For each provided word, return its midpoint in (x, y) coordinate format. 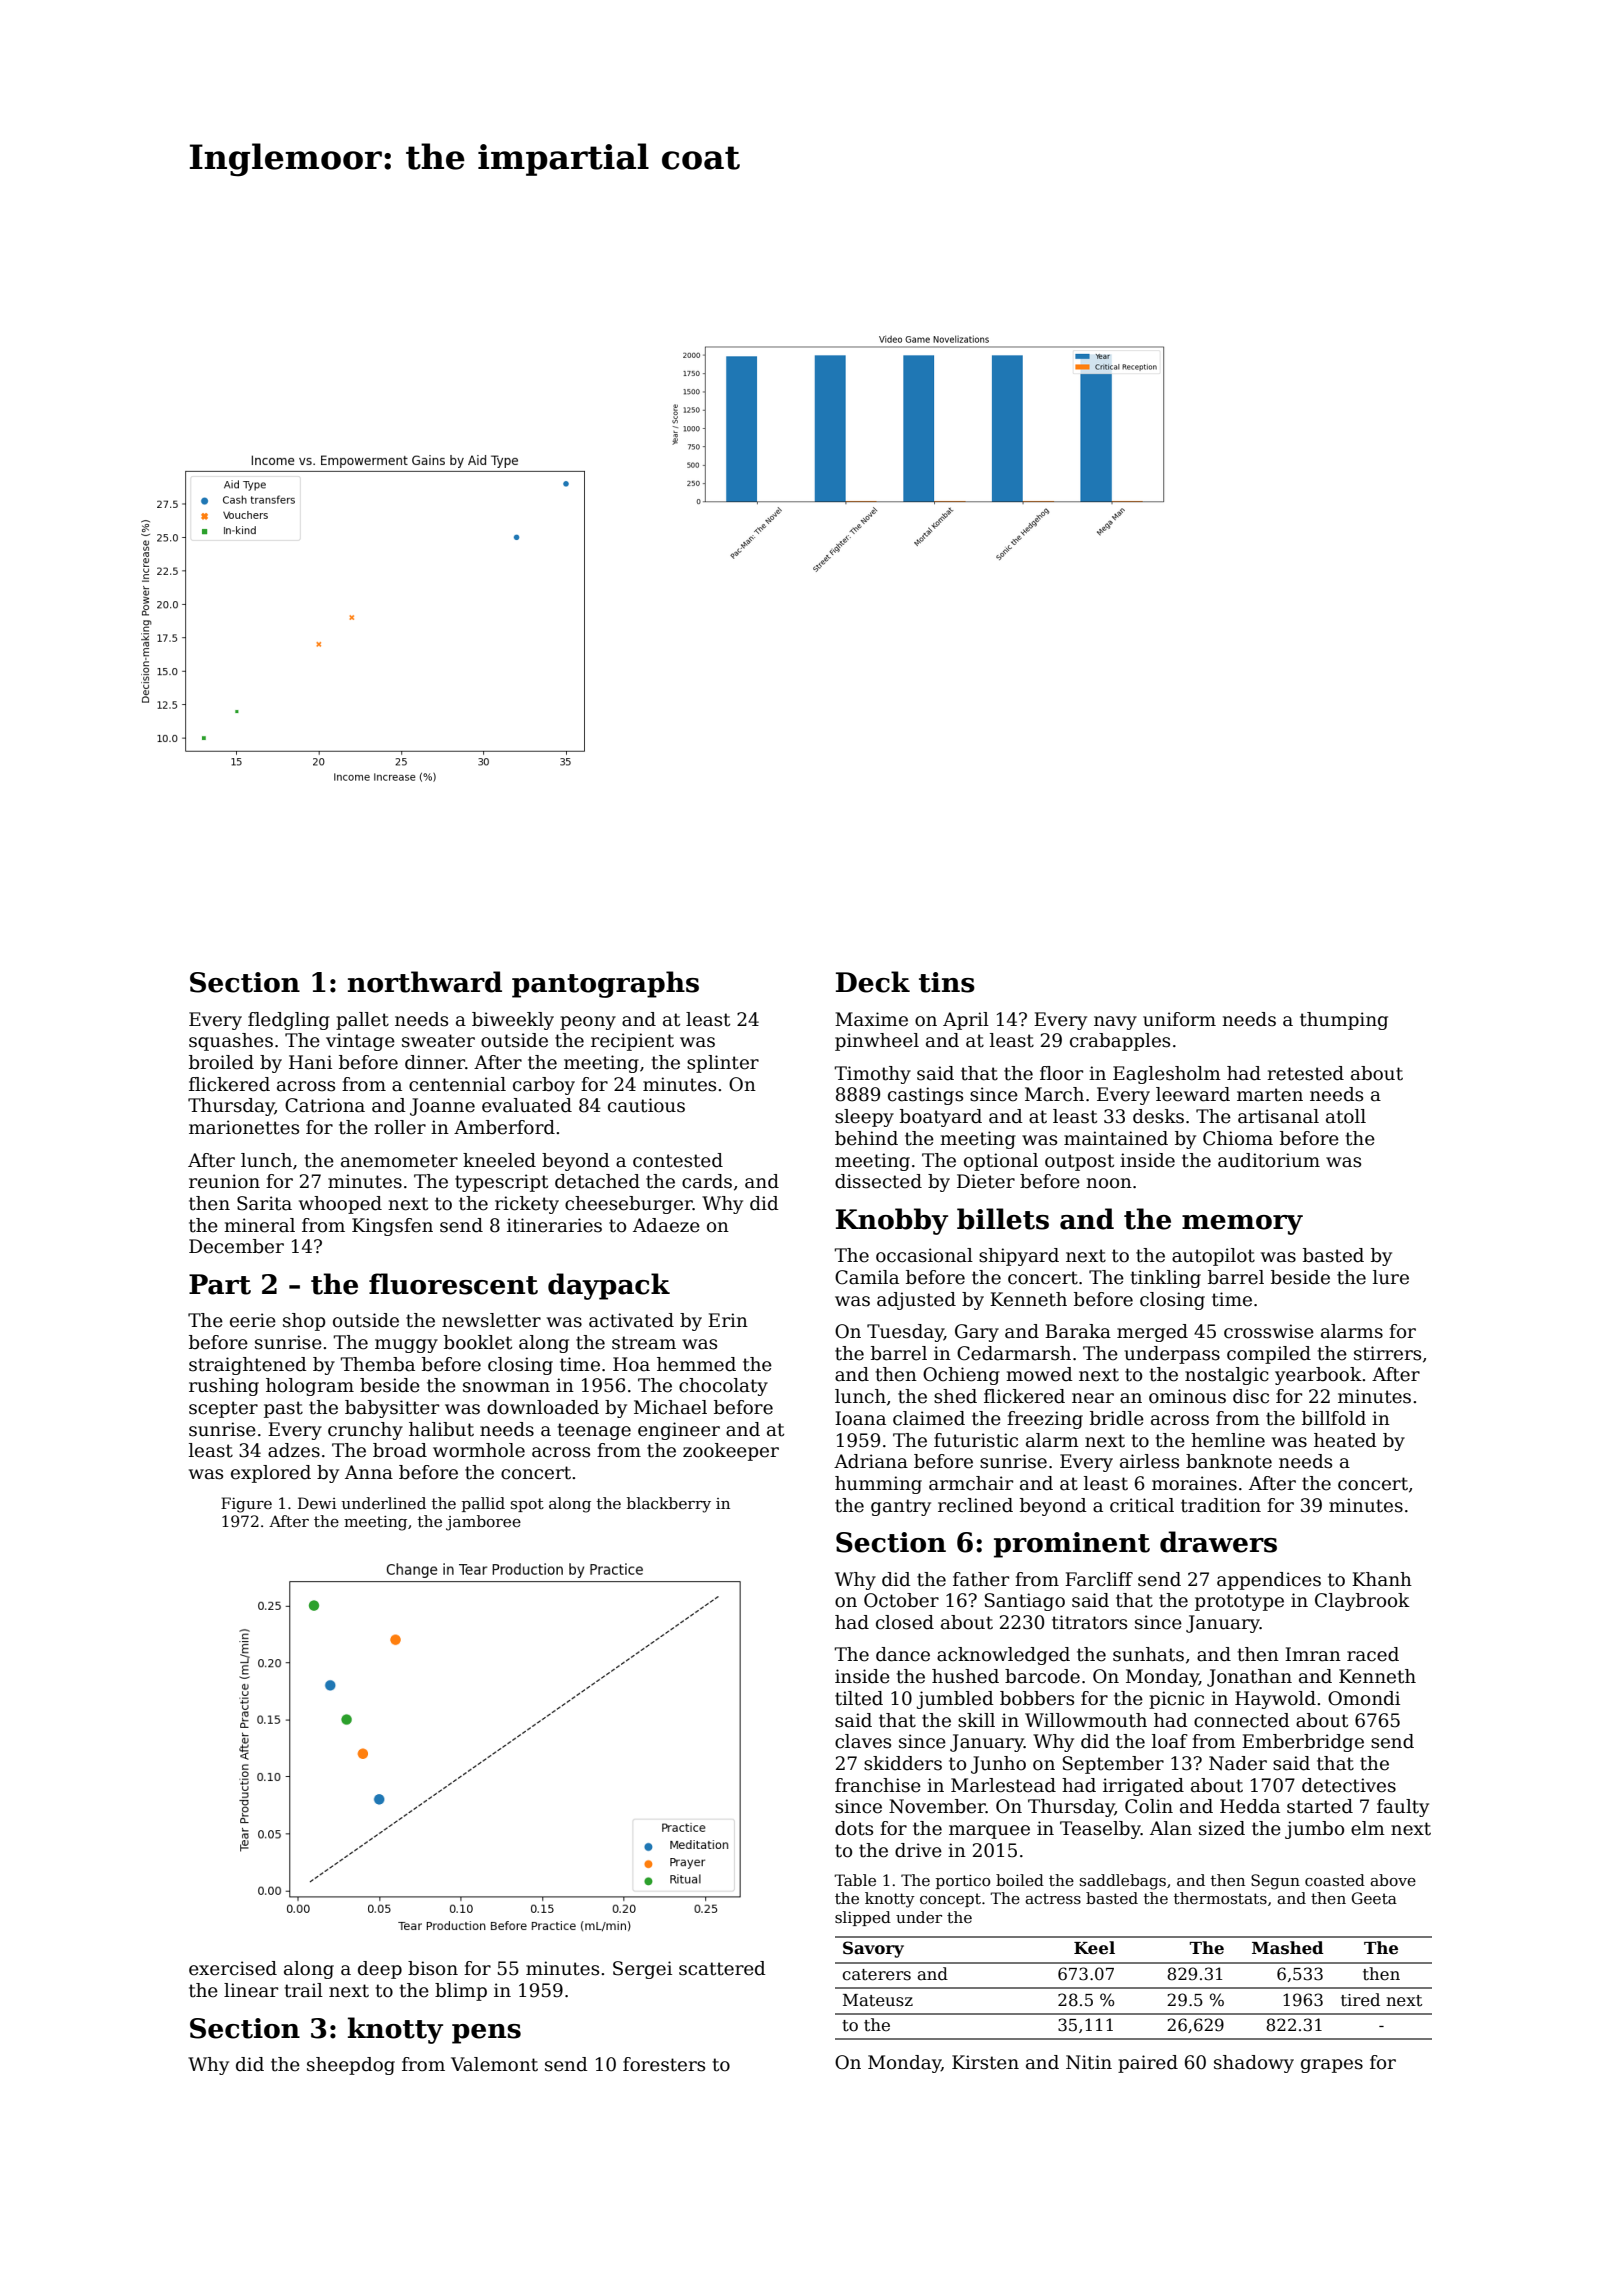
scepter (223, 1409)
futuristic (976, 1440)
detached (597, 1181)
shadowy (1254, 2064)
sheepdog (351, 2066)
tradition (1221, 1505)
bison (433, 1968)
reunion (224, 1181)
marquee (989, 1832)
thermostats (1220, 1898)
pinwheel (877, 1042)
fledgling (289, 1021)
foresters (664, 2064)
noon (1109, 1183)
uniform (1179, 1019)
